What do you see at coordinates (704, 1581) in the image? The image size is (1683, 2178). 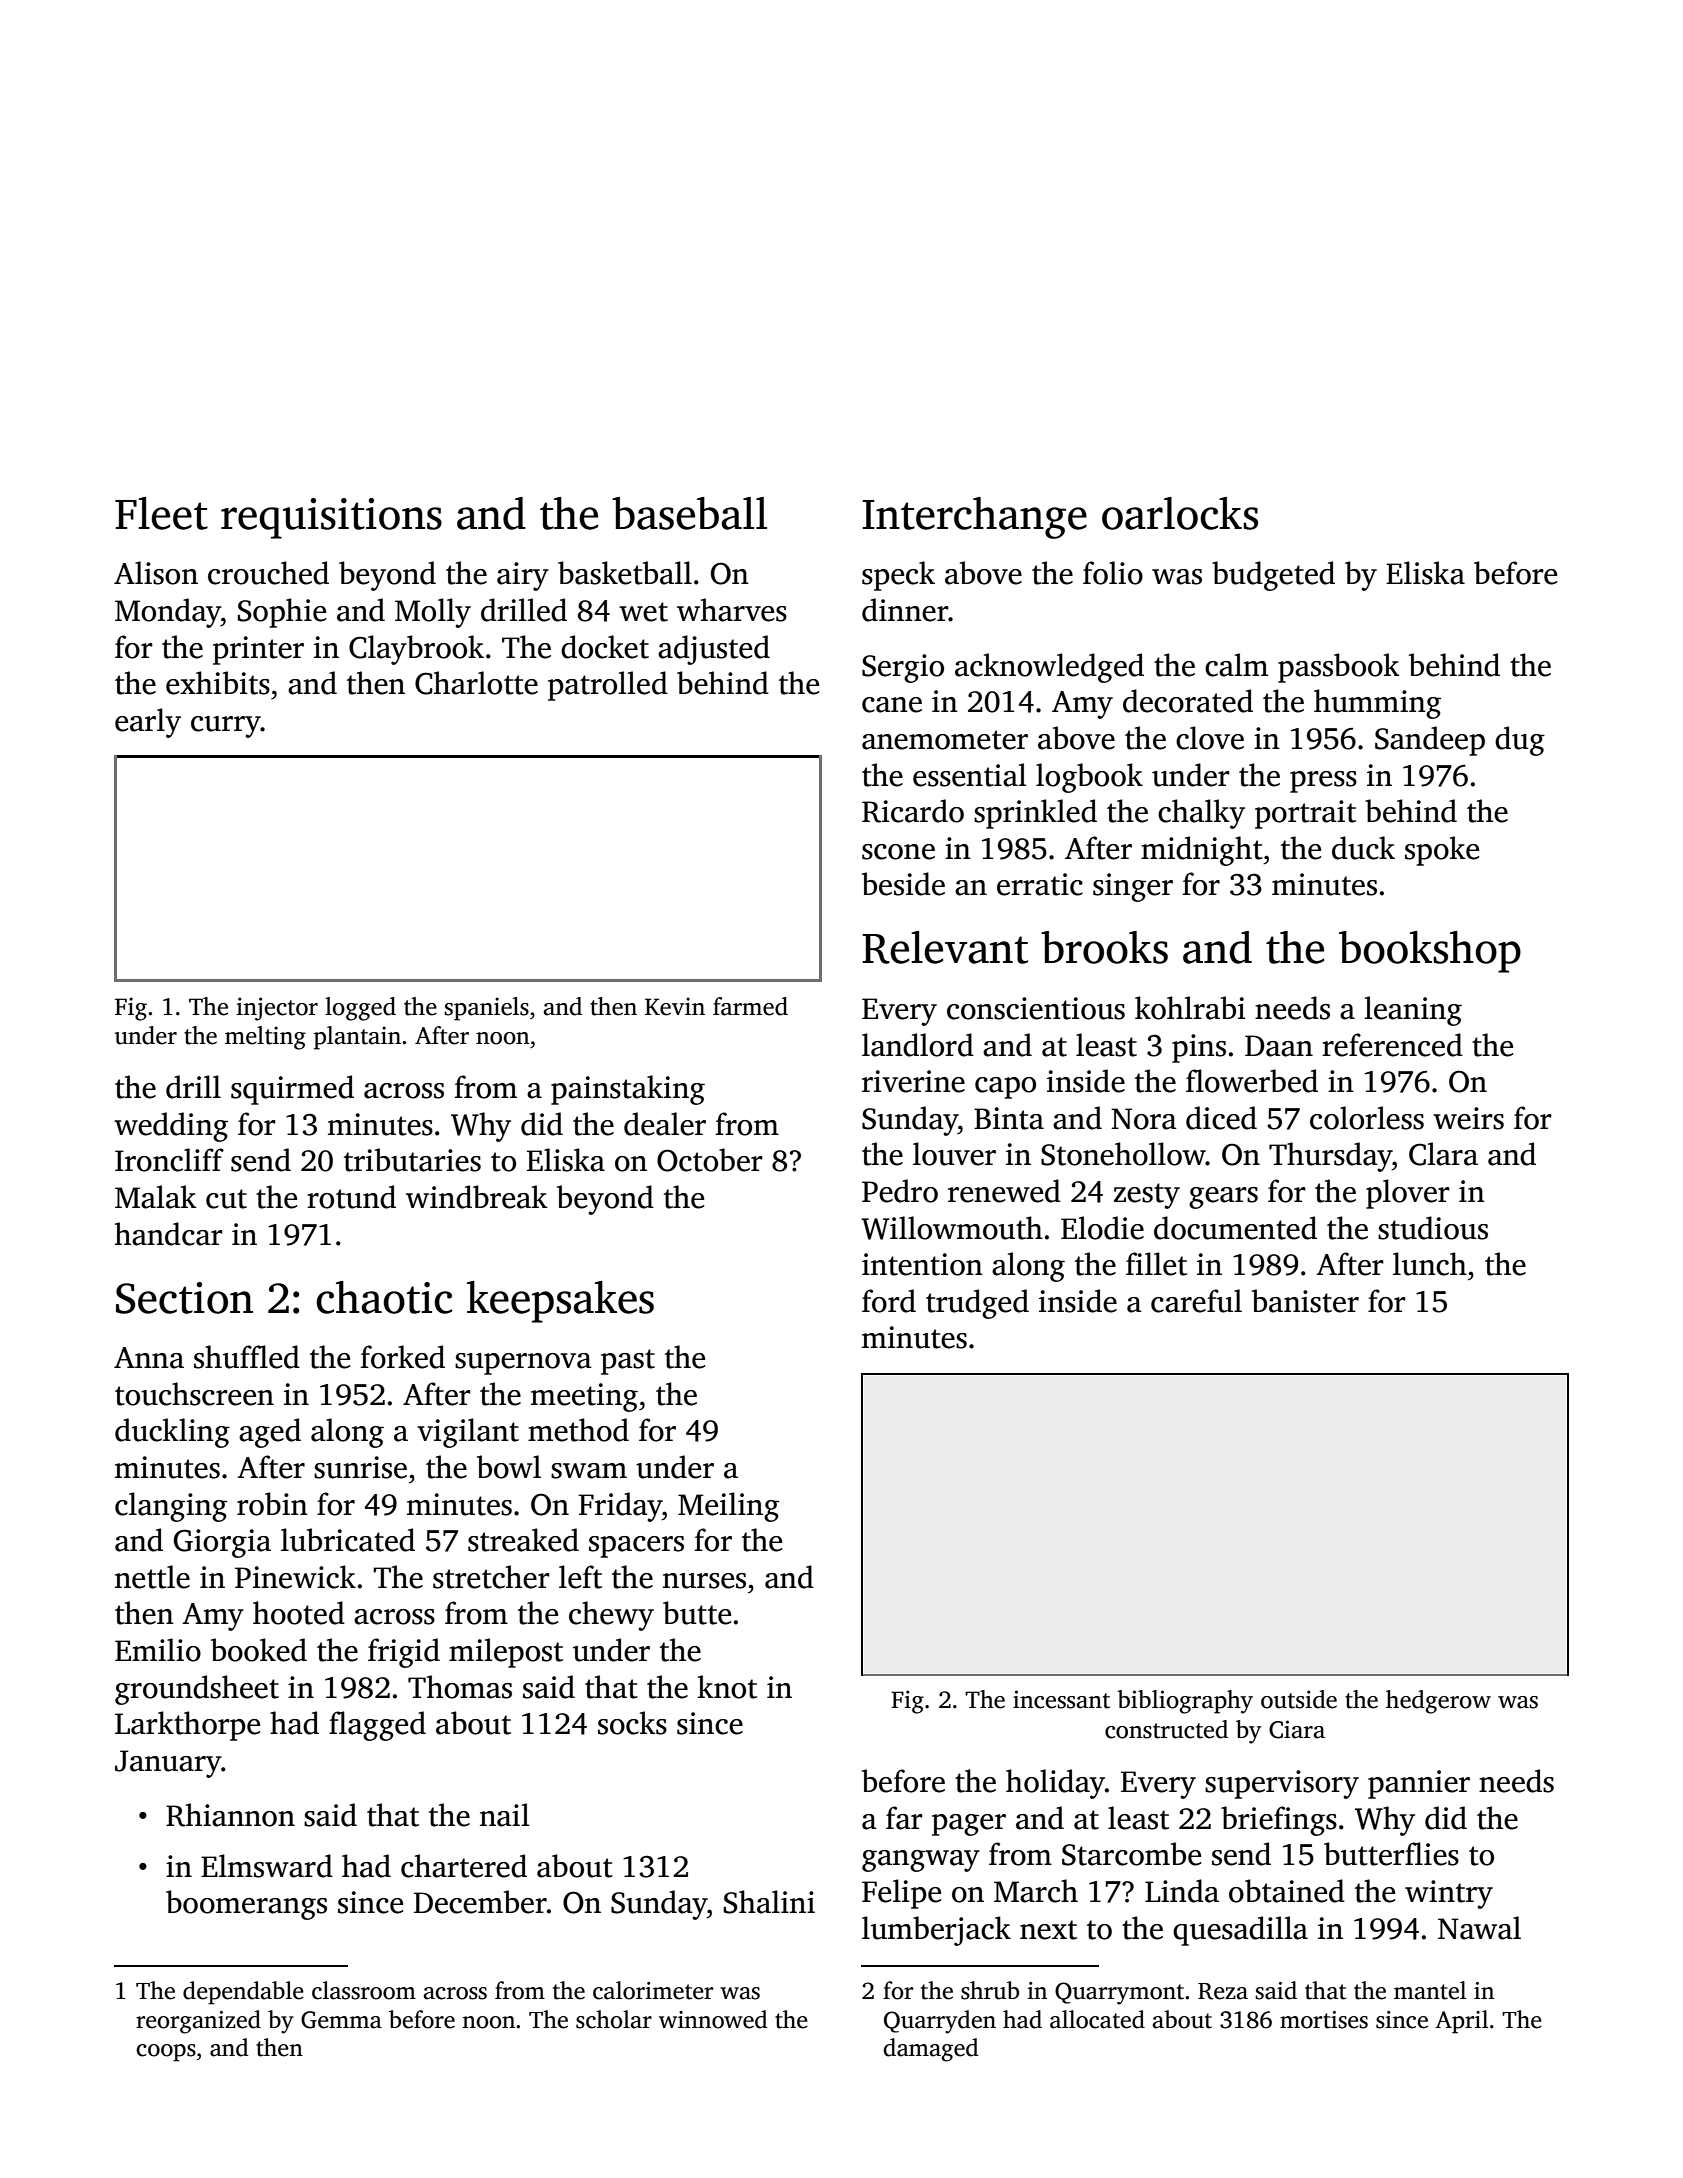 I see `nurses` at bounding box center [704, 1581].
